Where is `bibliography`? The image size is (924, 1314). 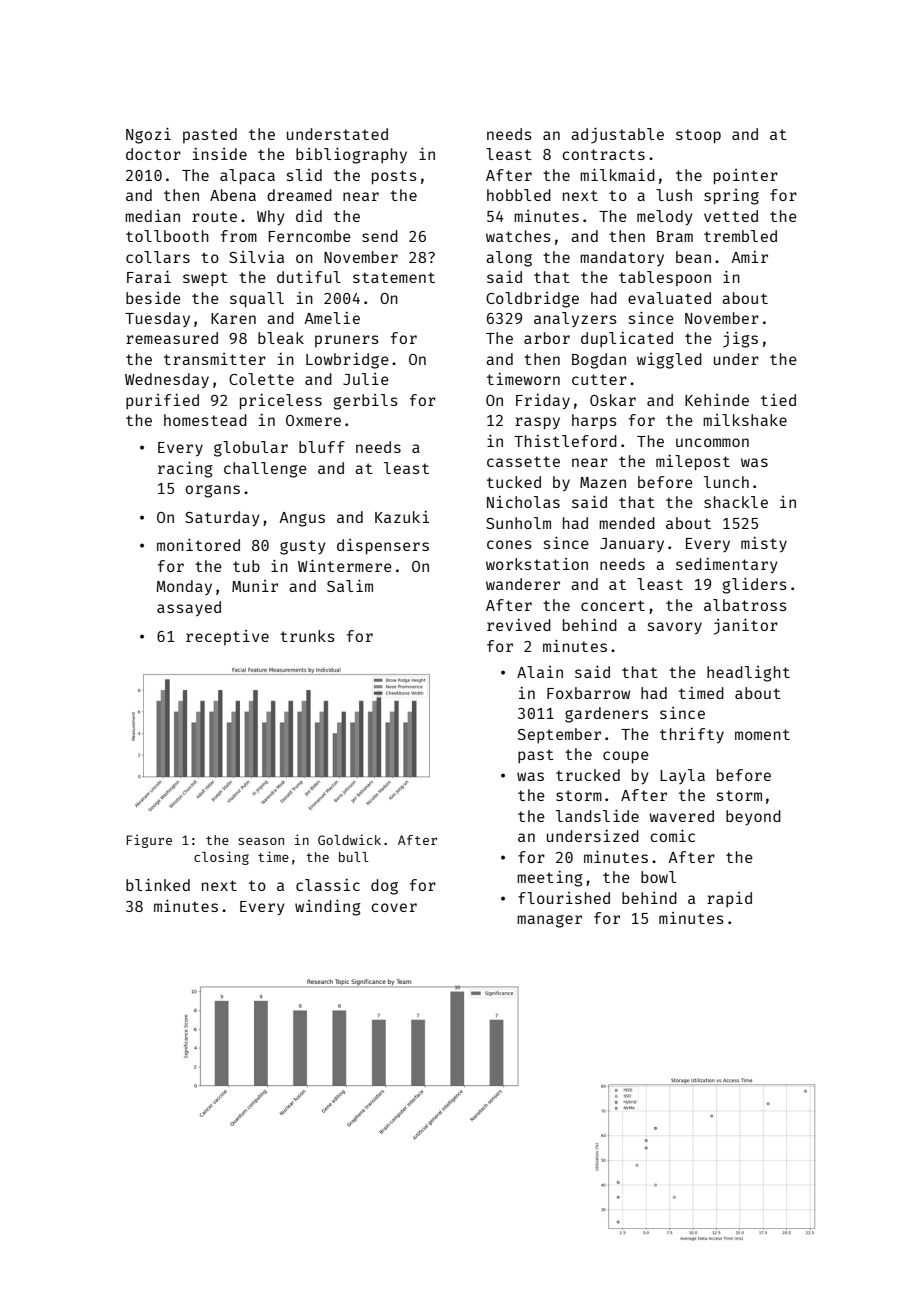 bibliography is located at coordinates (351, 156).
